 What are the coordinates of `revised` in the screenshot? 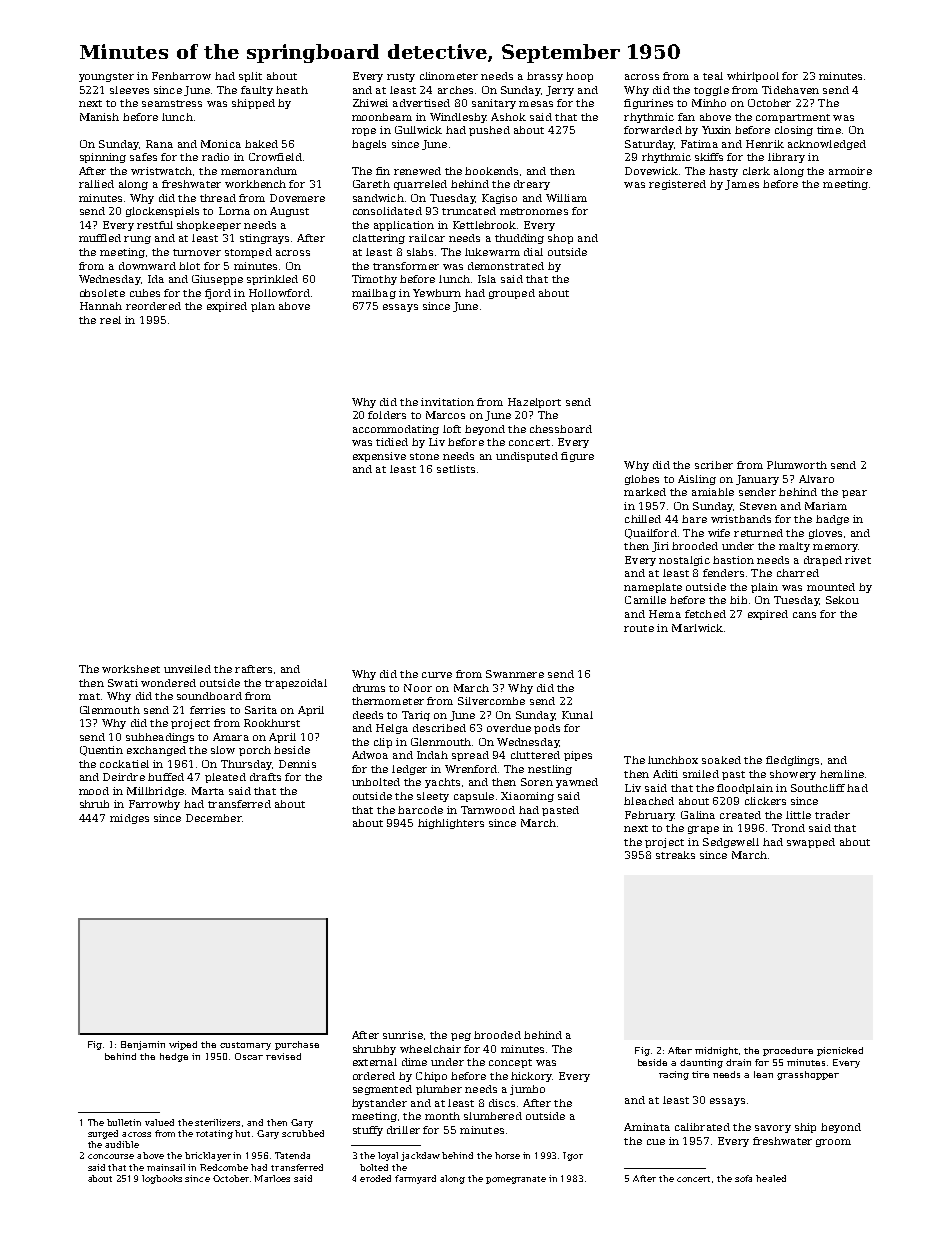 It's located at (283, 1056).
